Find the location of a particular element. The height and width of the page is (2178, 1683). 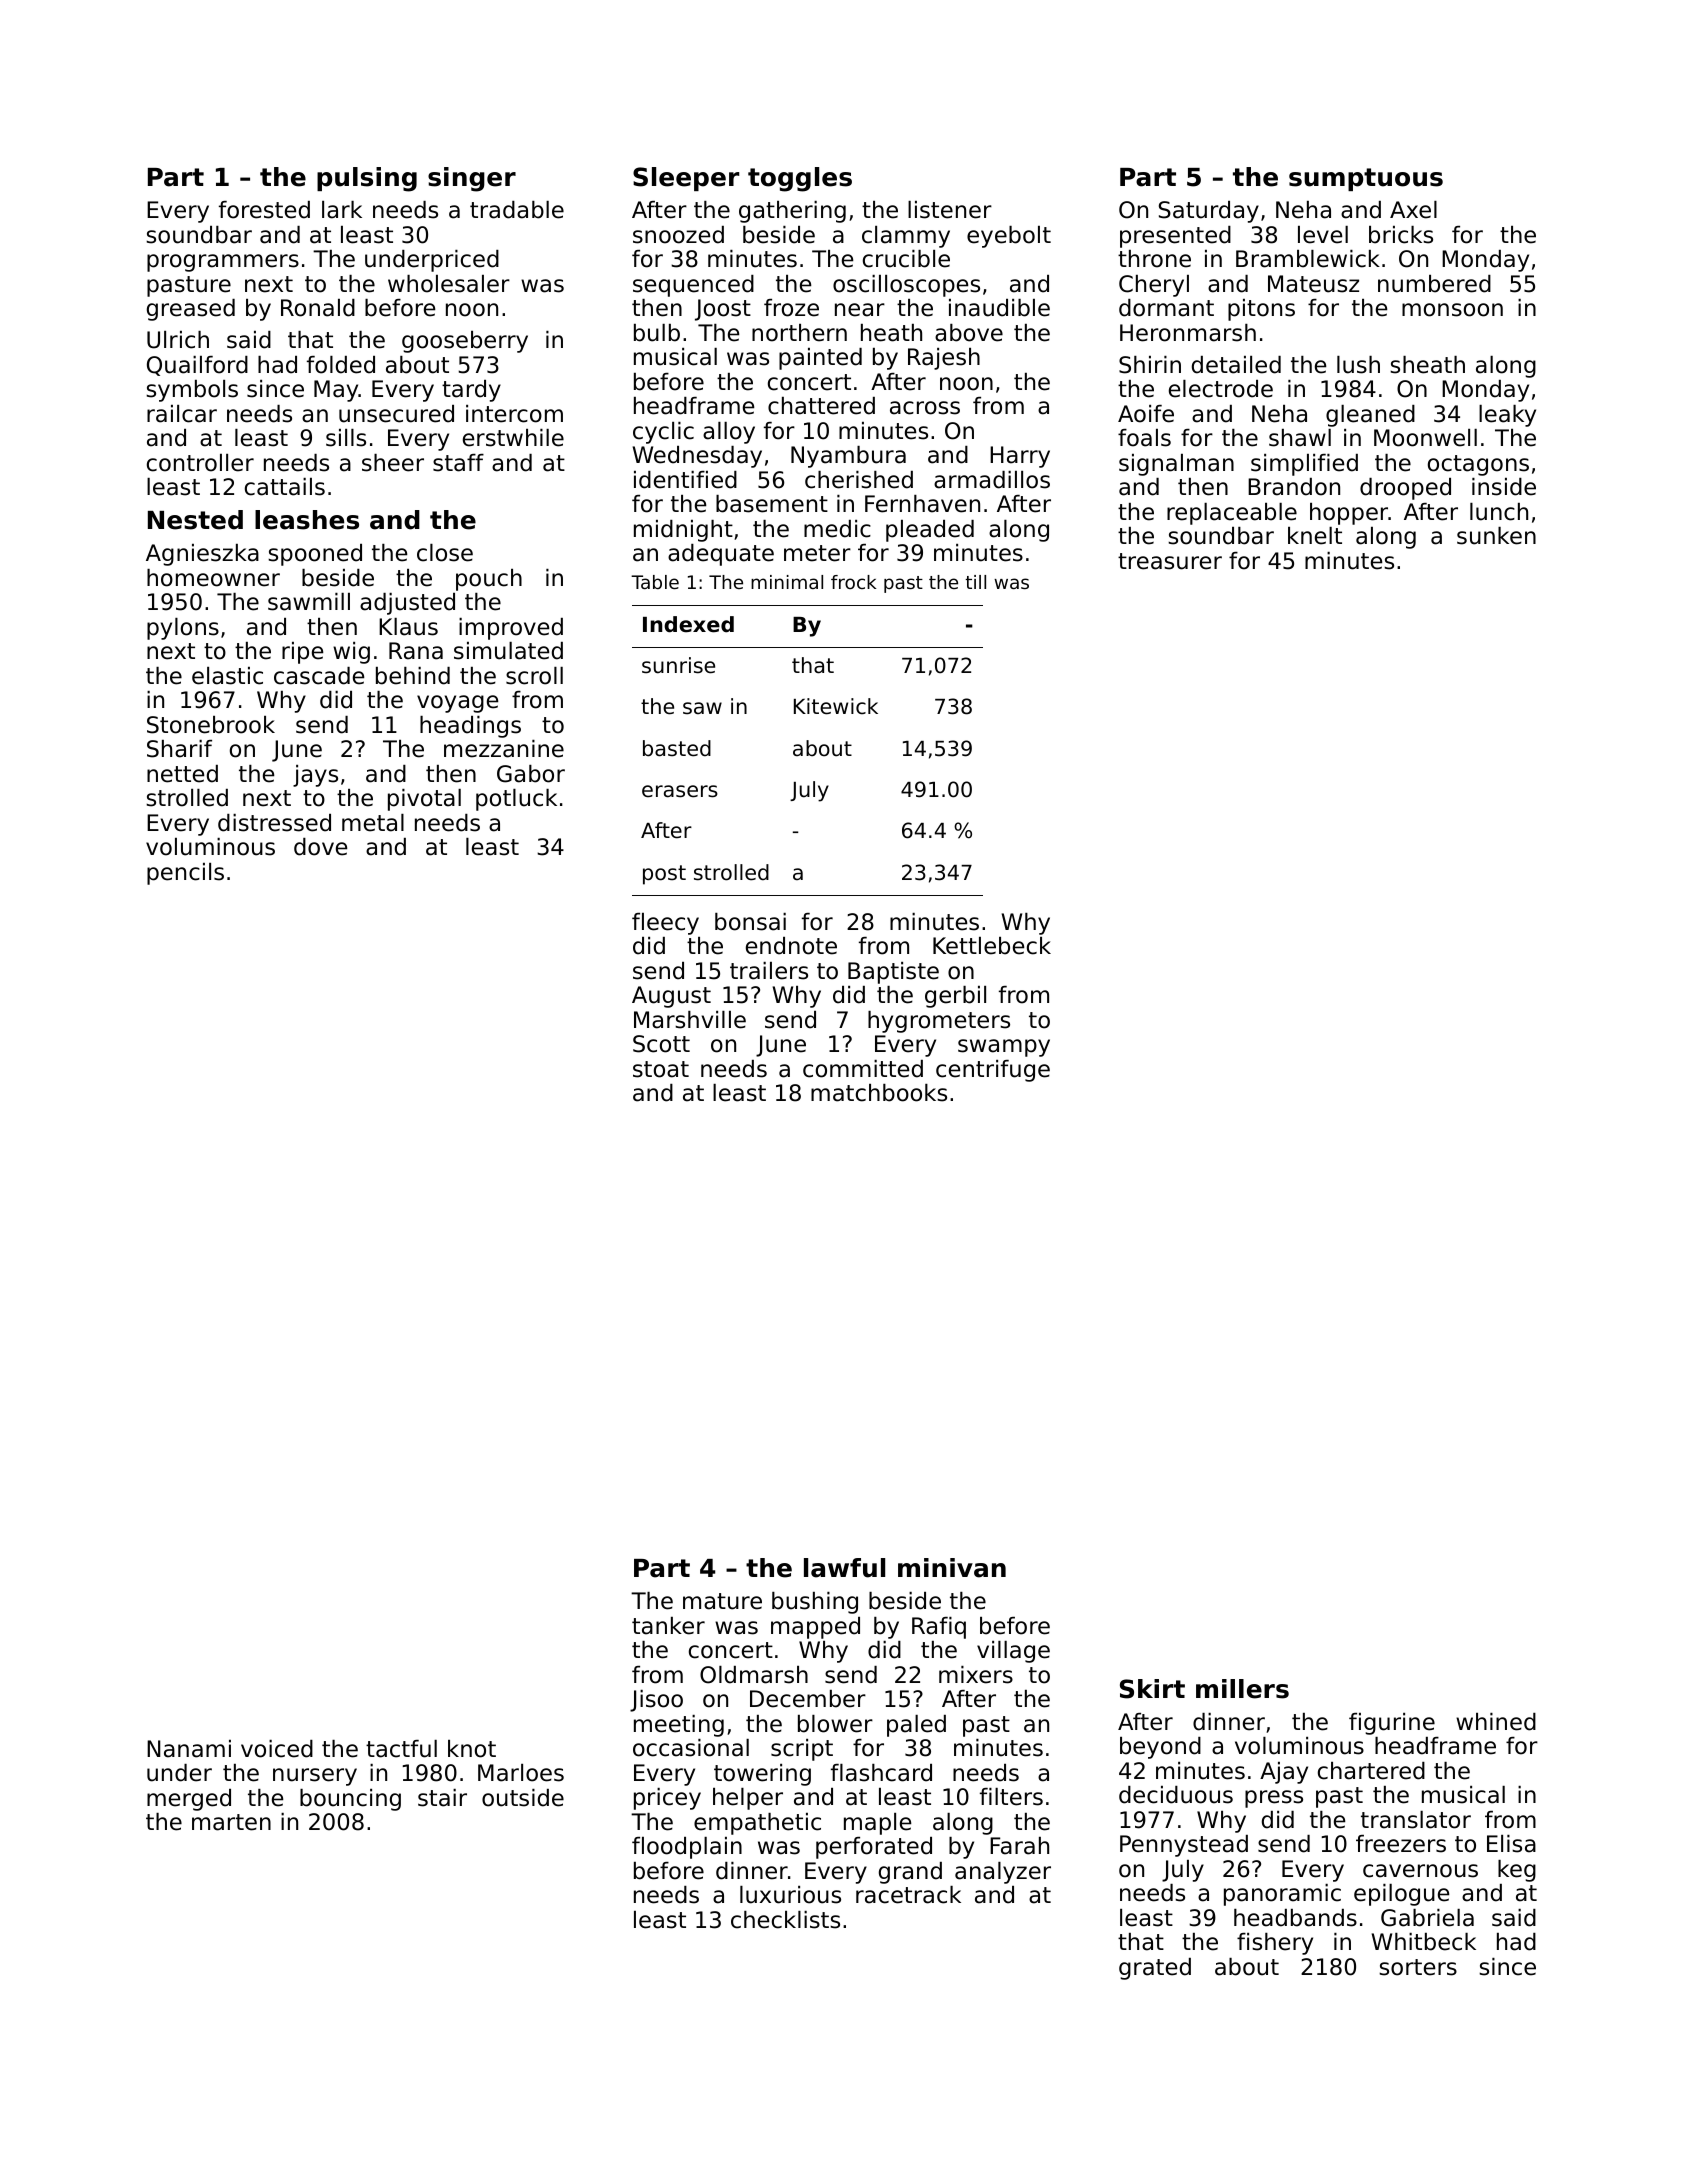

singer is located at coordinates (472, 179).
